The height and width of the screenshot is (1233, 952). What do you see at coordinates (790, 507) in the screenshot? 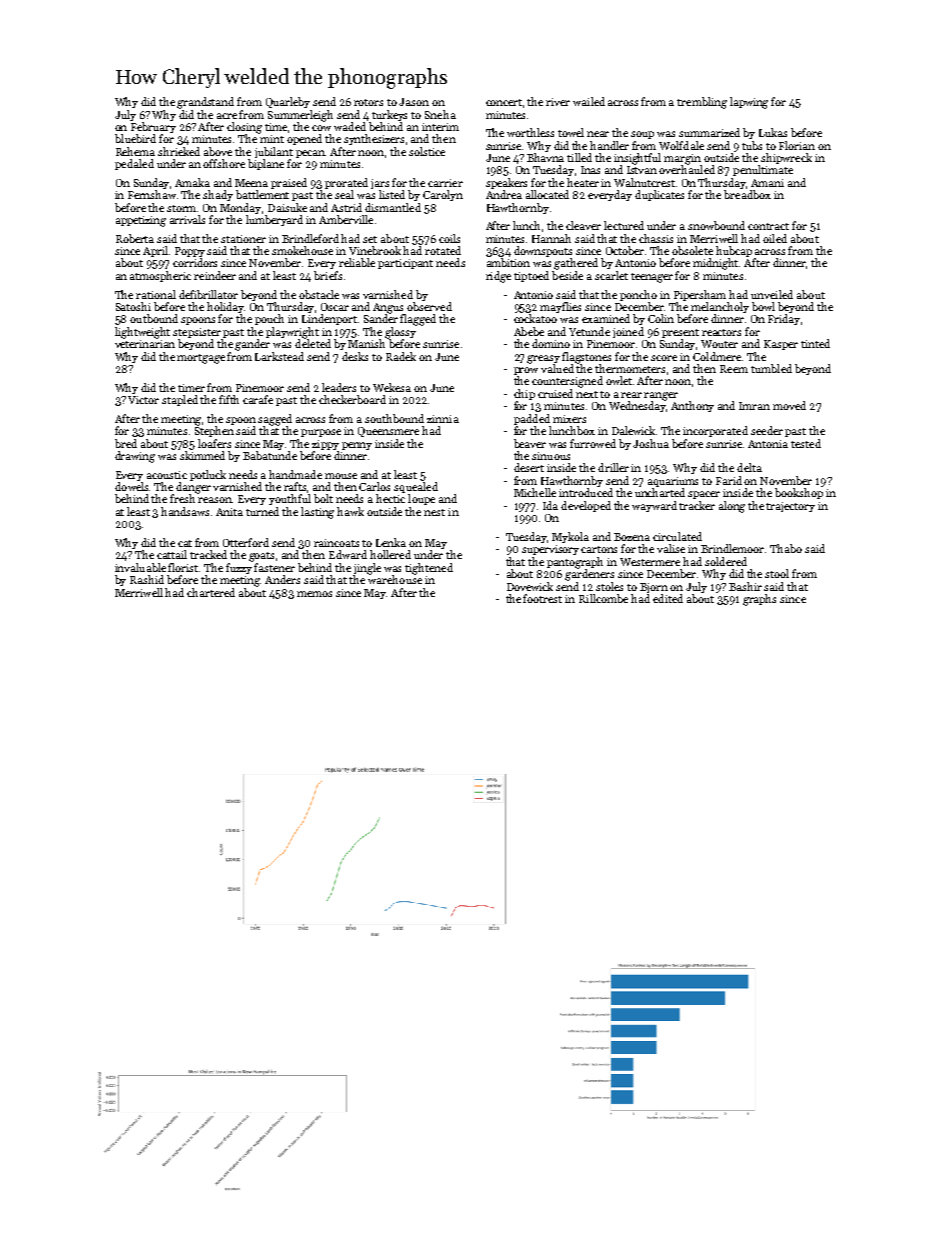
I see `trajectory` at bounding box center [790, 507].
